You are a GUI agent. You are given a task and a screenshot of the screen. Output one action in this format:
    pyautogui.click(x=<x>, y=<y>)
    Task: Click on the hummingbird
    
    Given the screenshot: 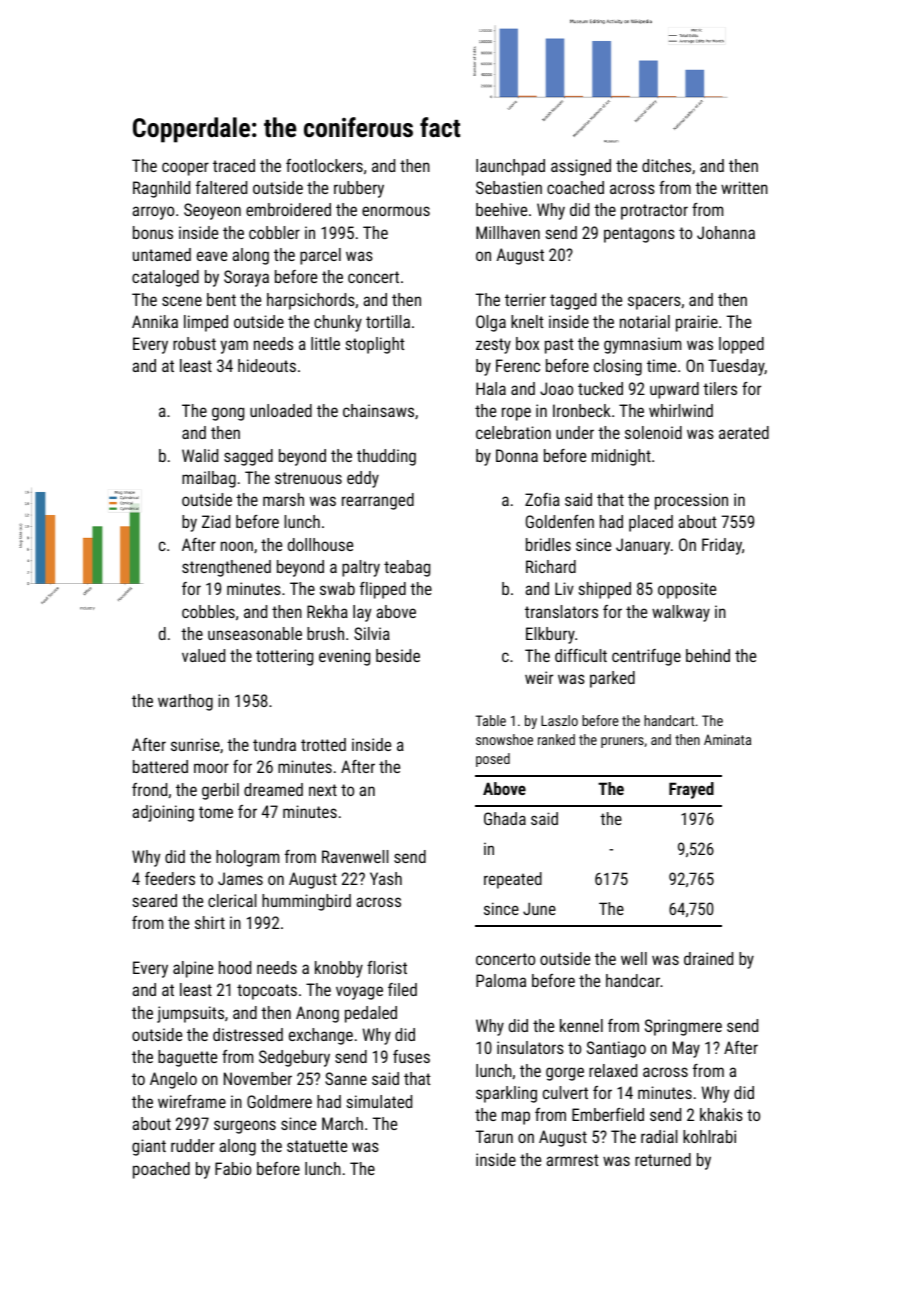 What is the action you would take?
    pyautogui.click(x=306, y=902)
